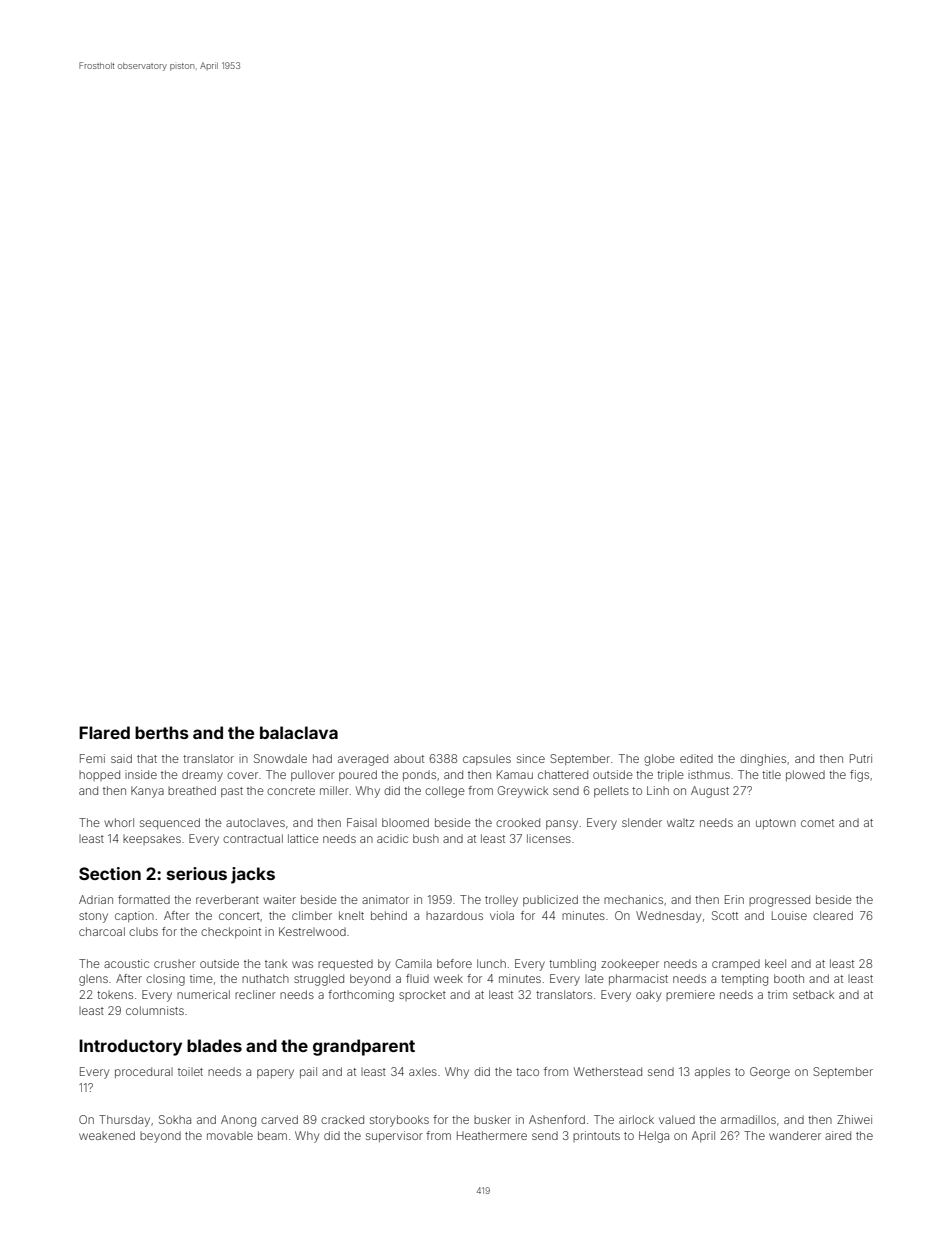 This screenshot has height=1233, width=952. Describe the element at coordinates (789, 978) in the screenshot. I see `booth` at that location.
